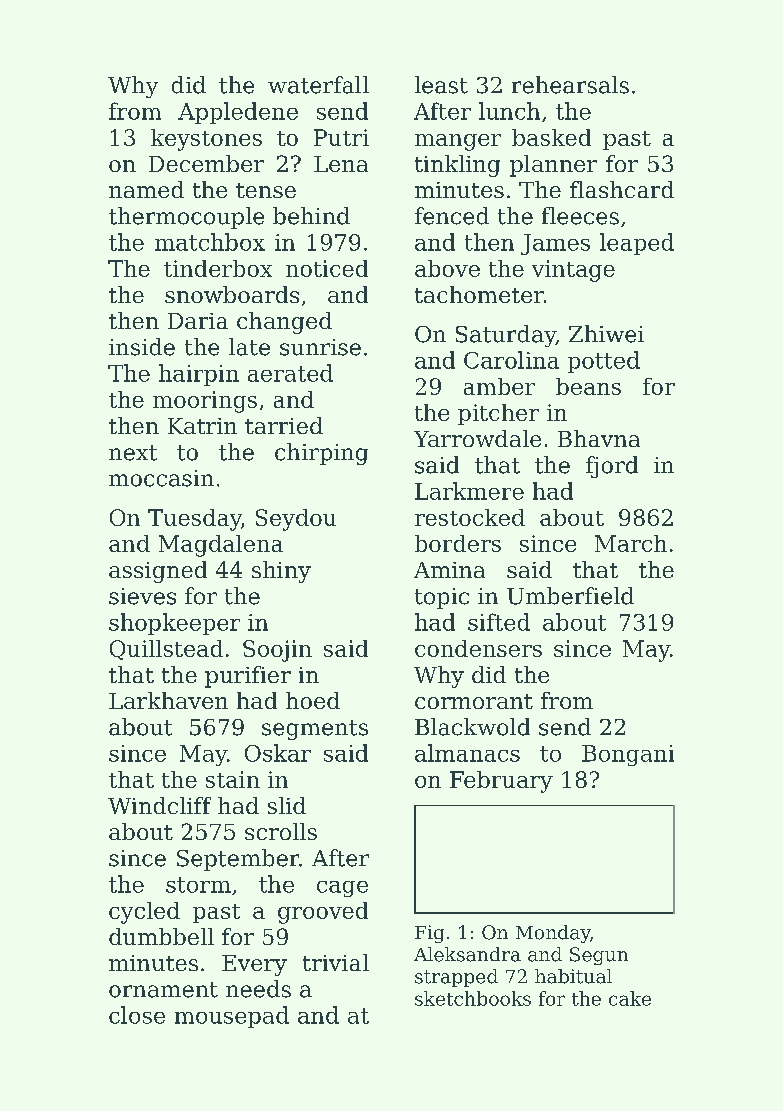 The image size is (783, 1111). I want to click on Umberfield, so click(570, 596).
